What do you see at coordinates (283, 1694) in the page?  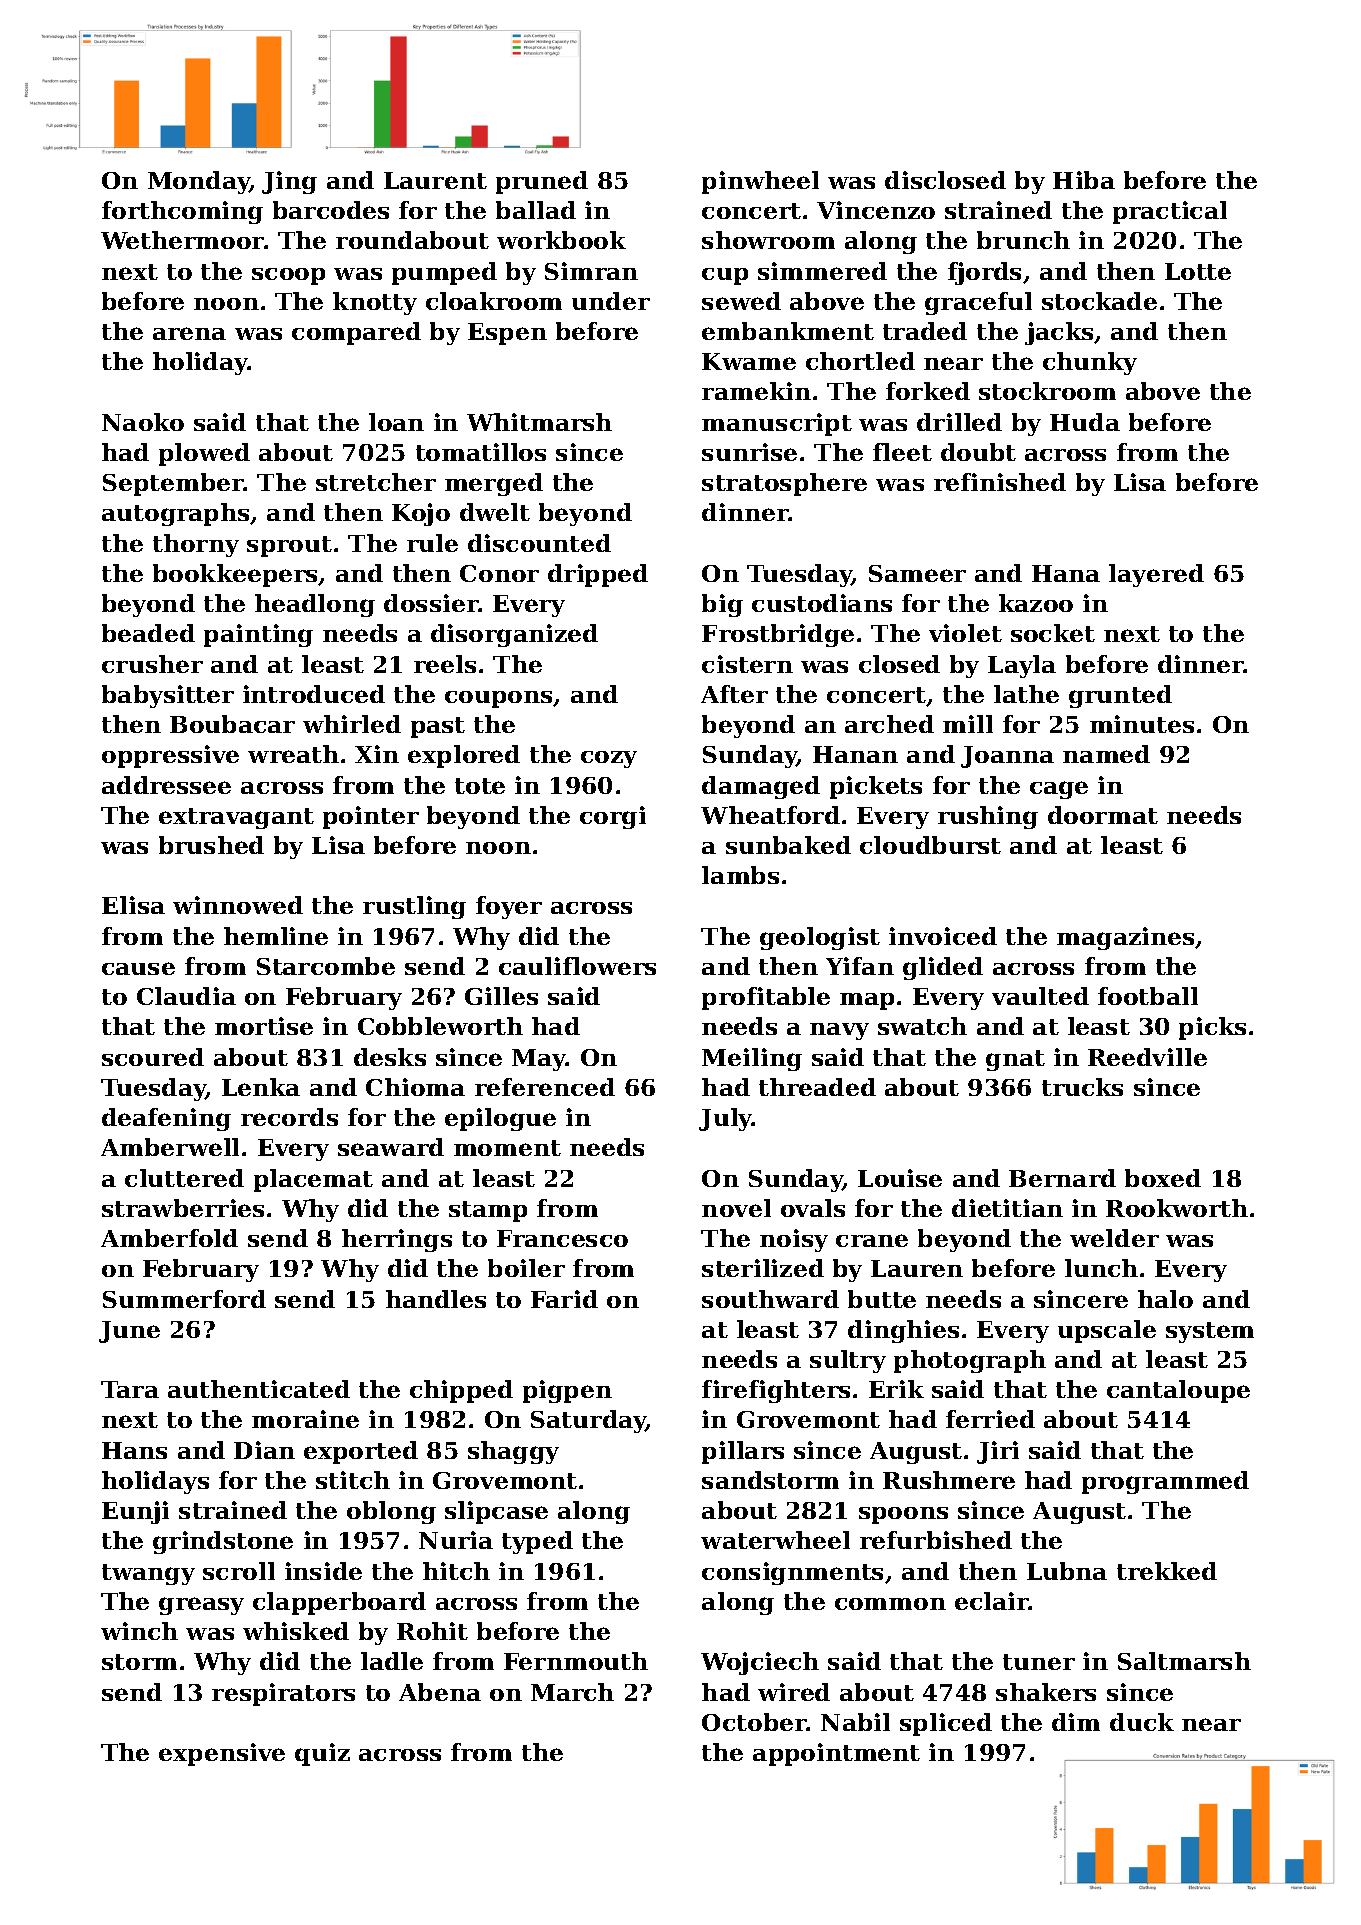 I see `respirators` at bounding box center [283, 1694].
